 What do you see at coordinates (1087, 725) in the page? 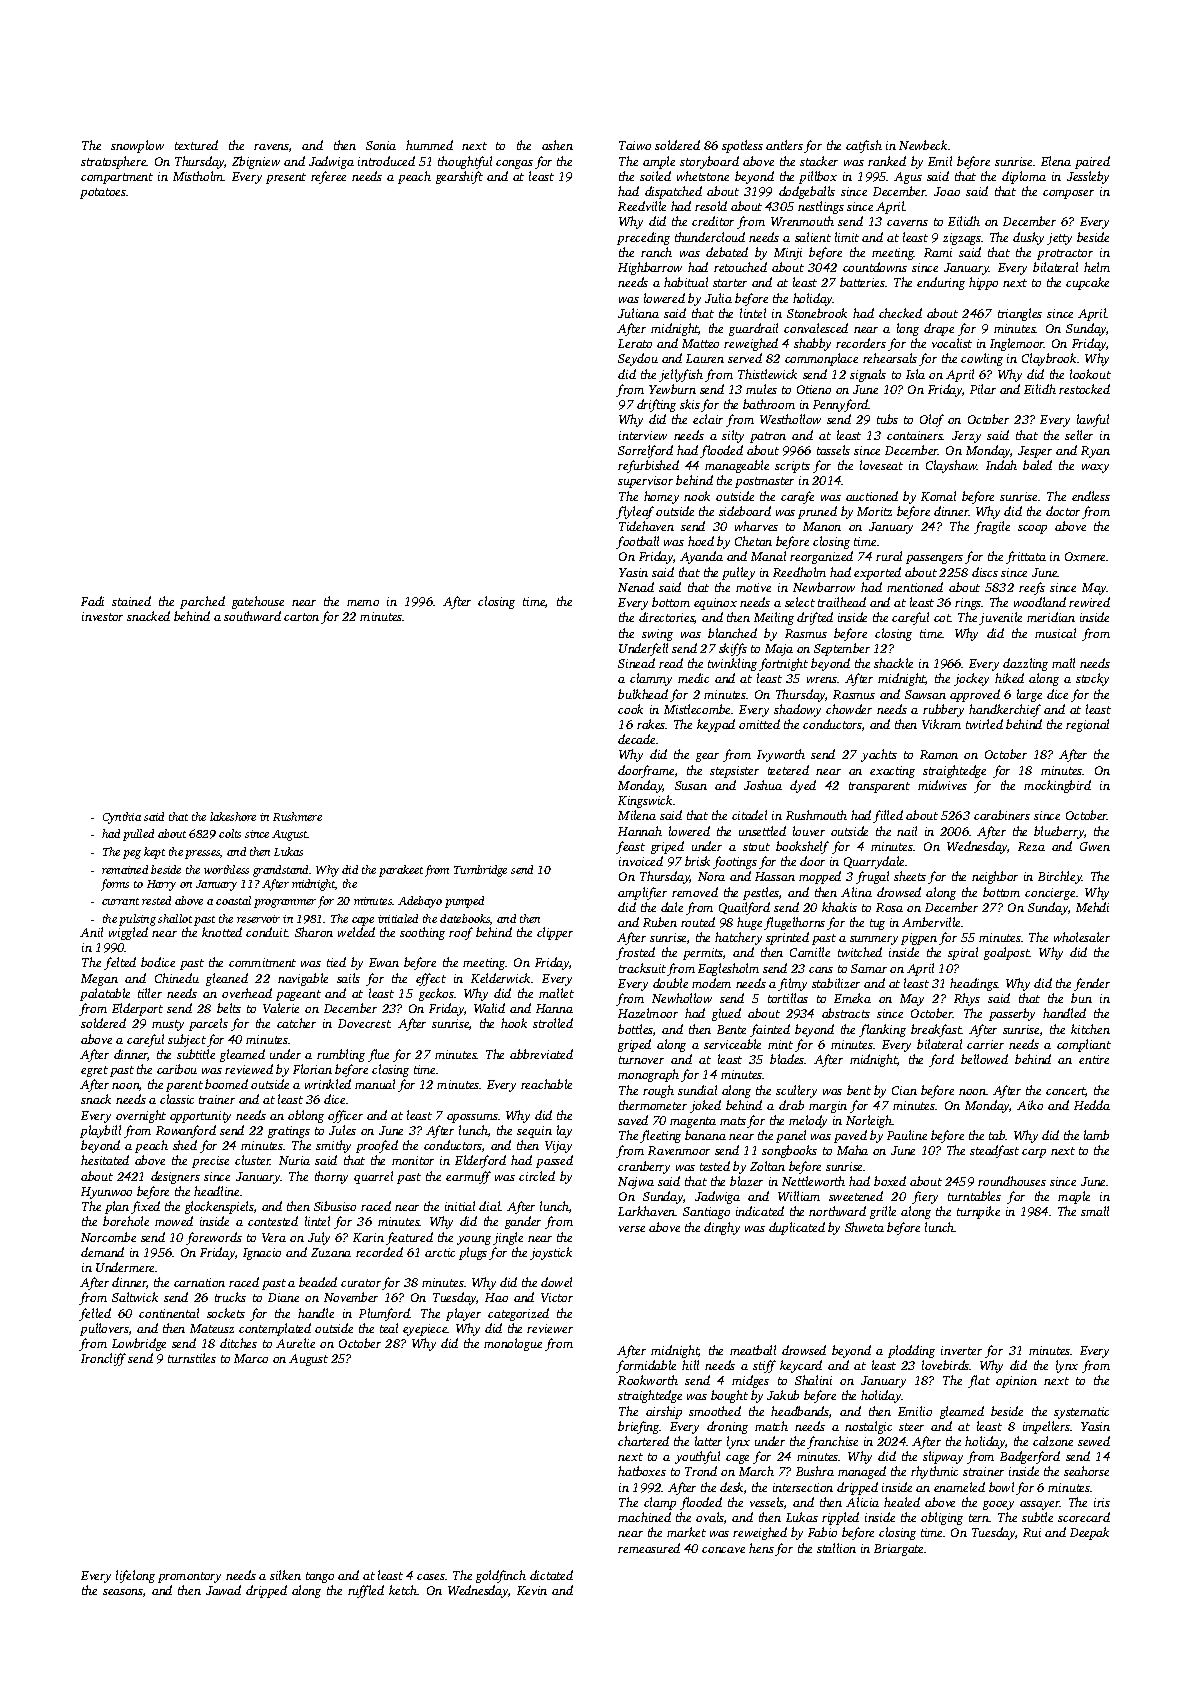
I see `regional` at bounding box center [1087, 725].
